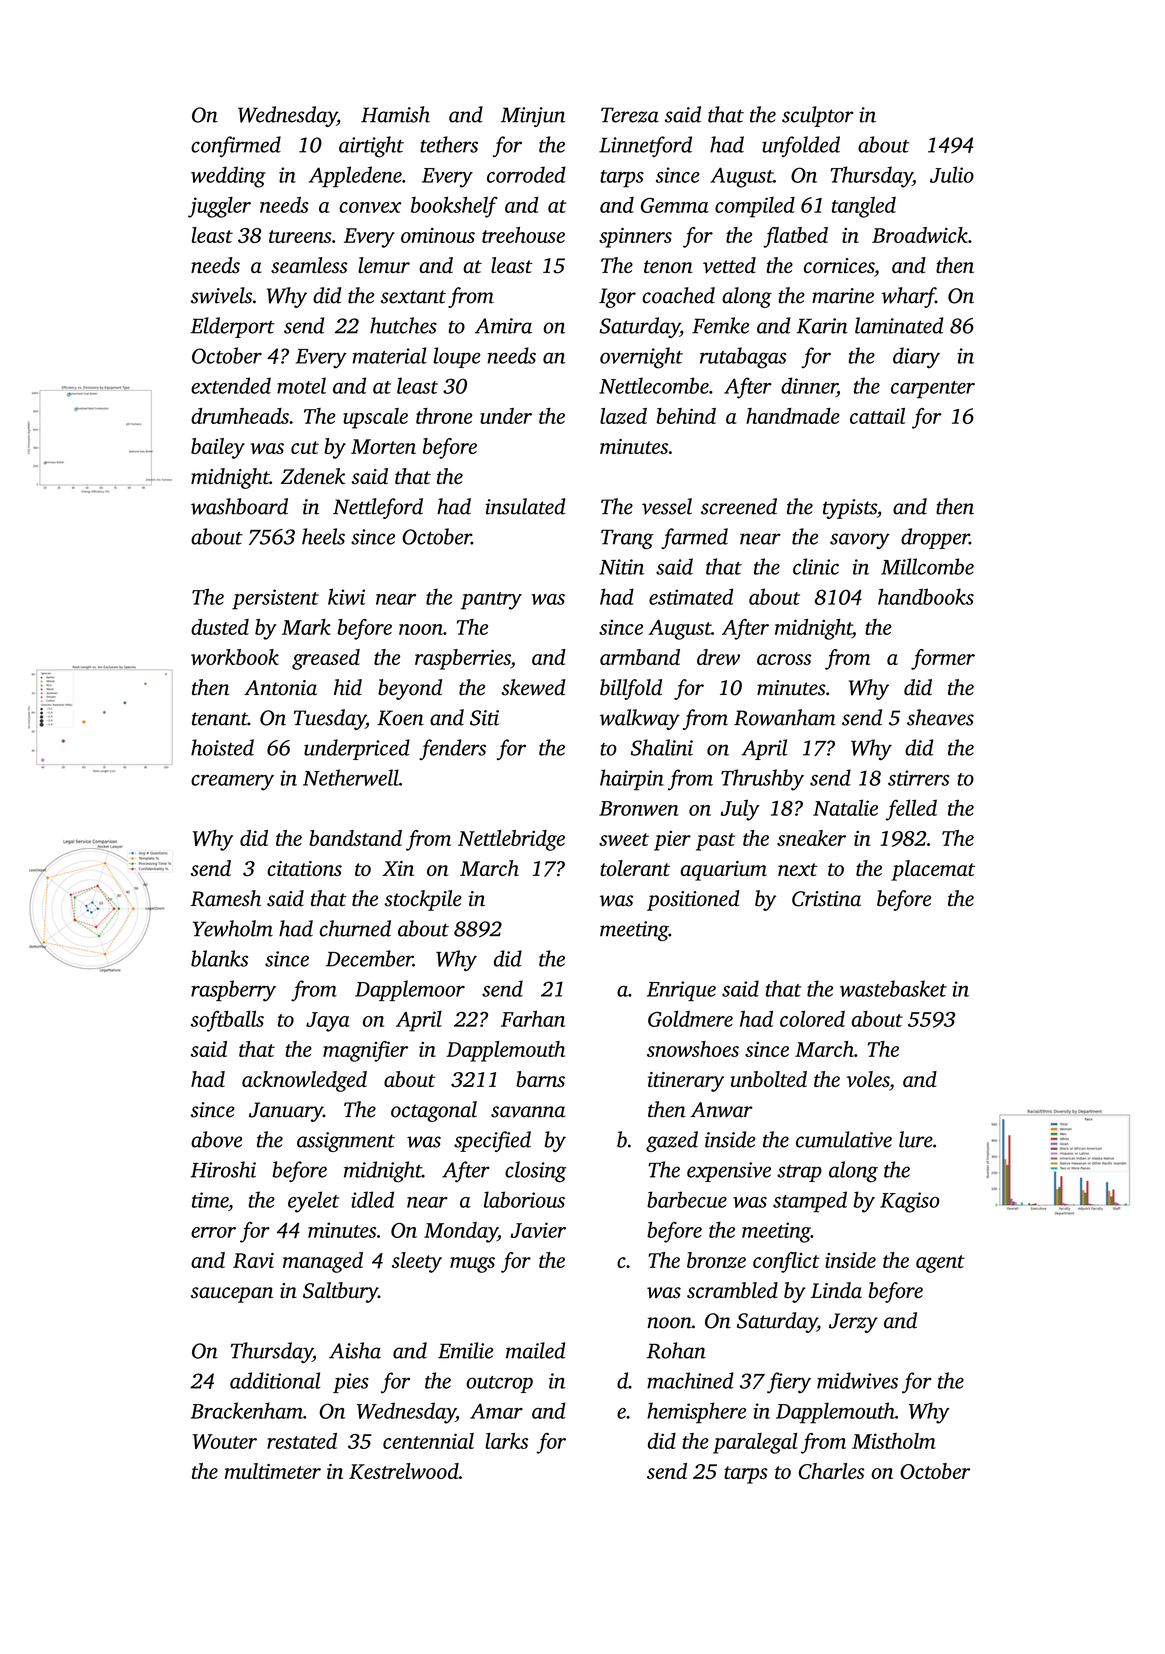  What do you see at coordinates (696, 1413) in the image?
I see `hemisphere` at bounding box center [696, 1413].
